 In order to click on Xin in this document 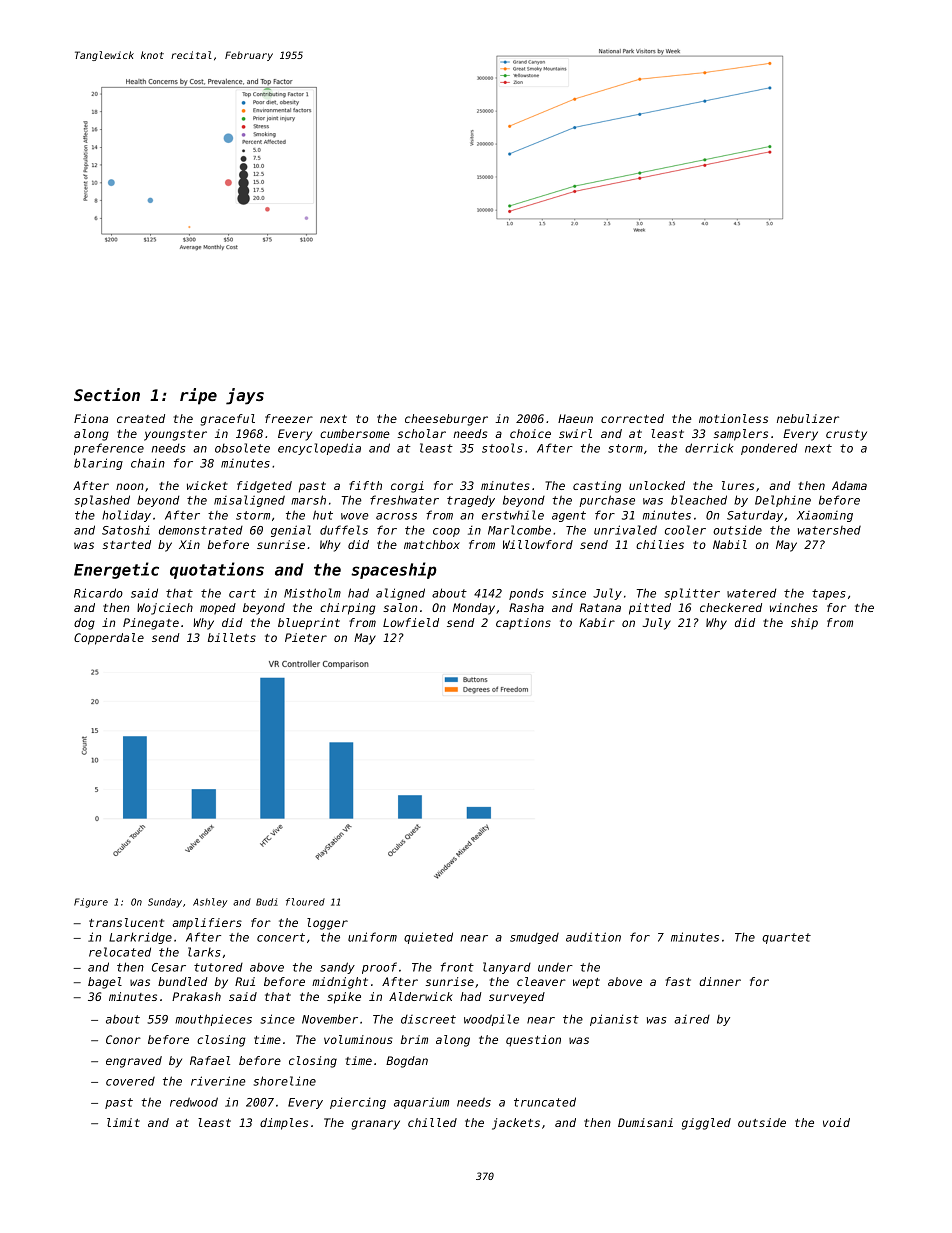, I will do `click(189, 544)`.
